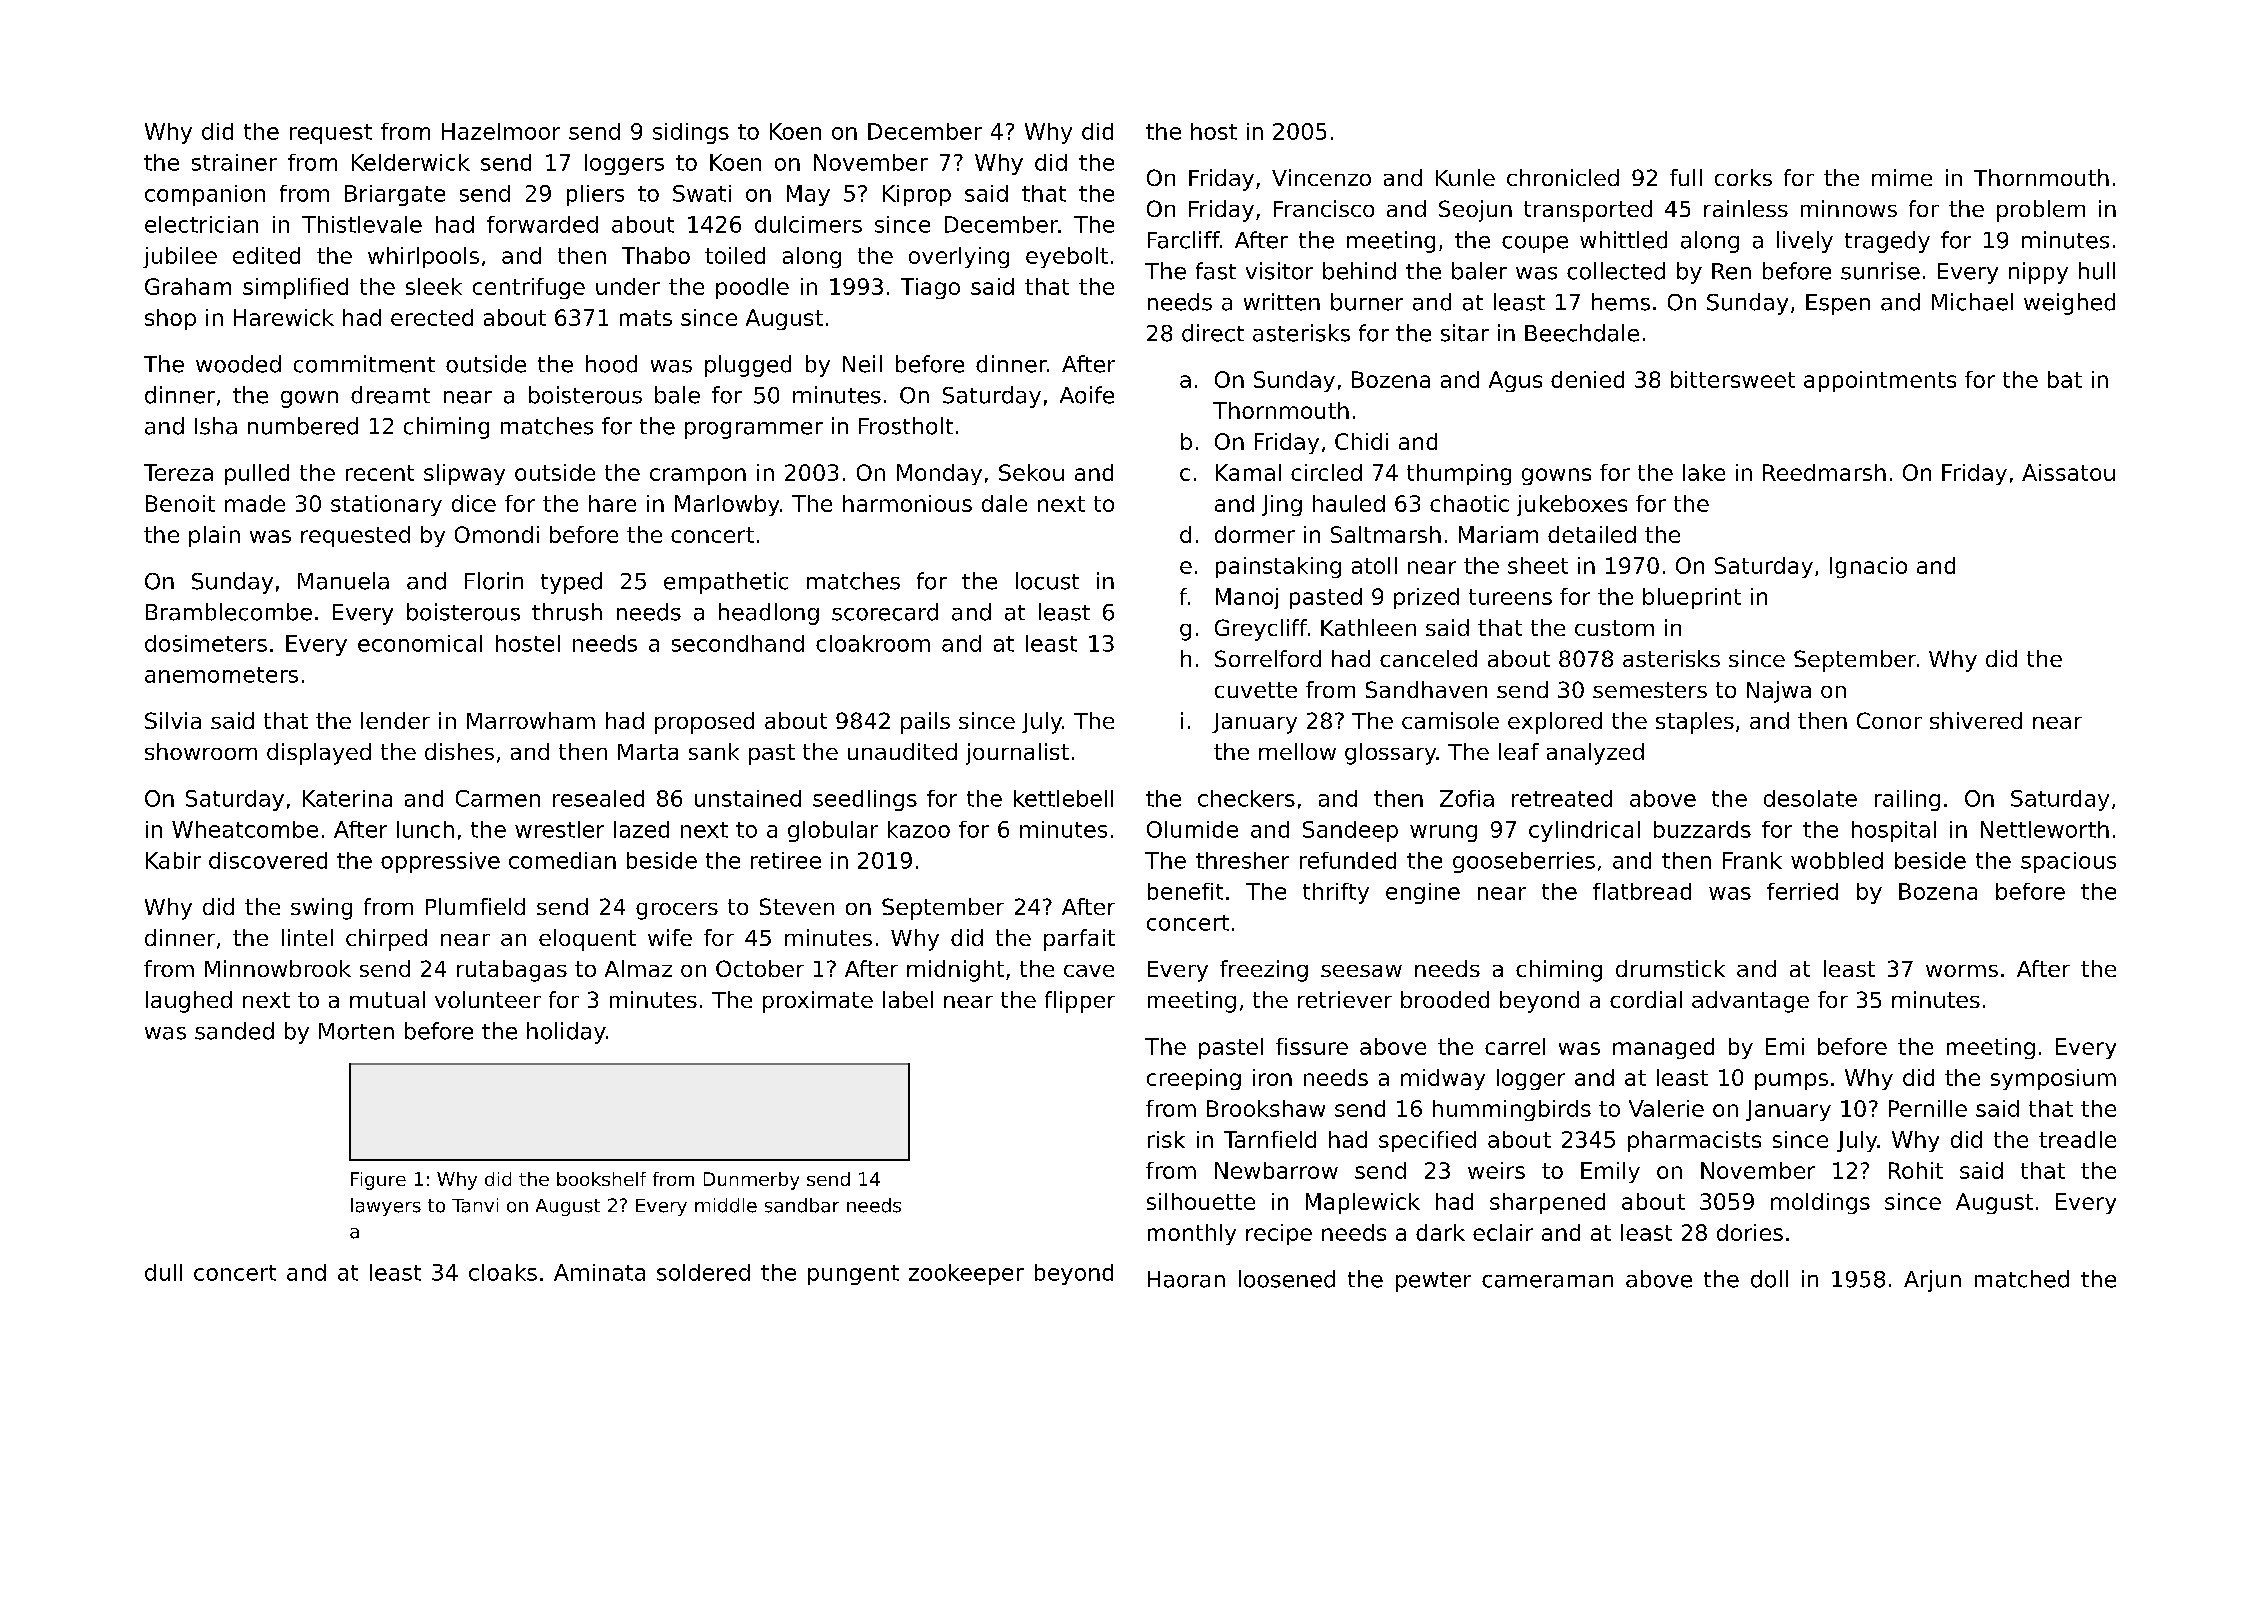  What do you see at coordinates (1256, 690) in the screenshot?
I see `cuvette` at bounding box center [1256, 690].
